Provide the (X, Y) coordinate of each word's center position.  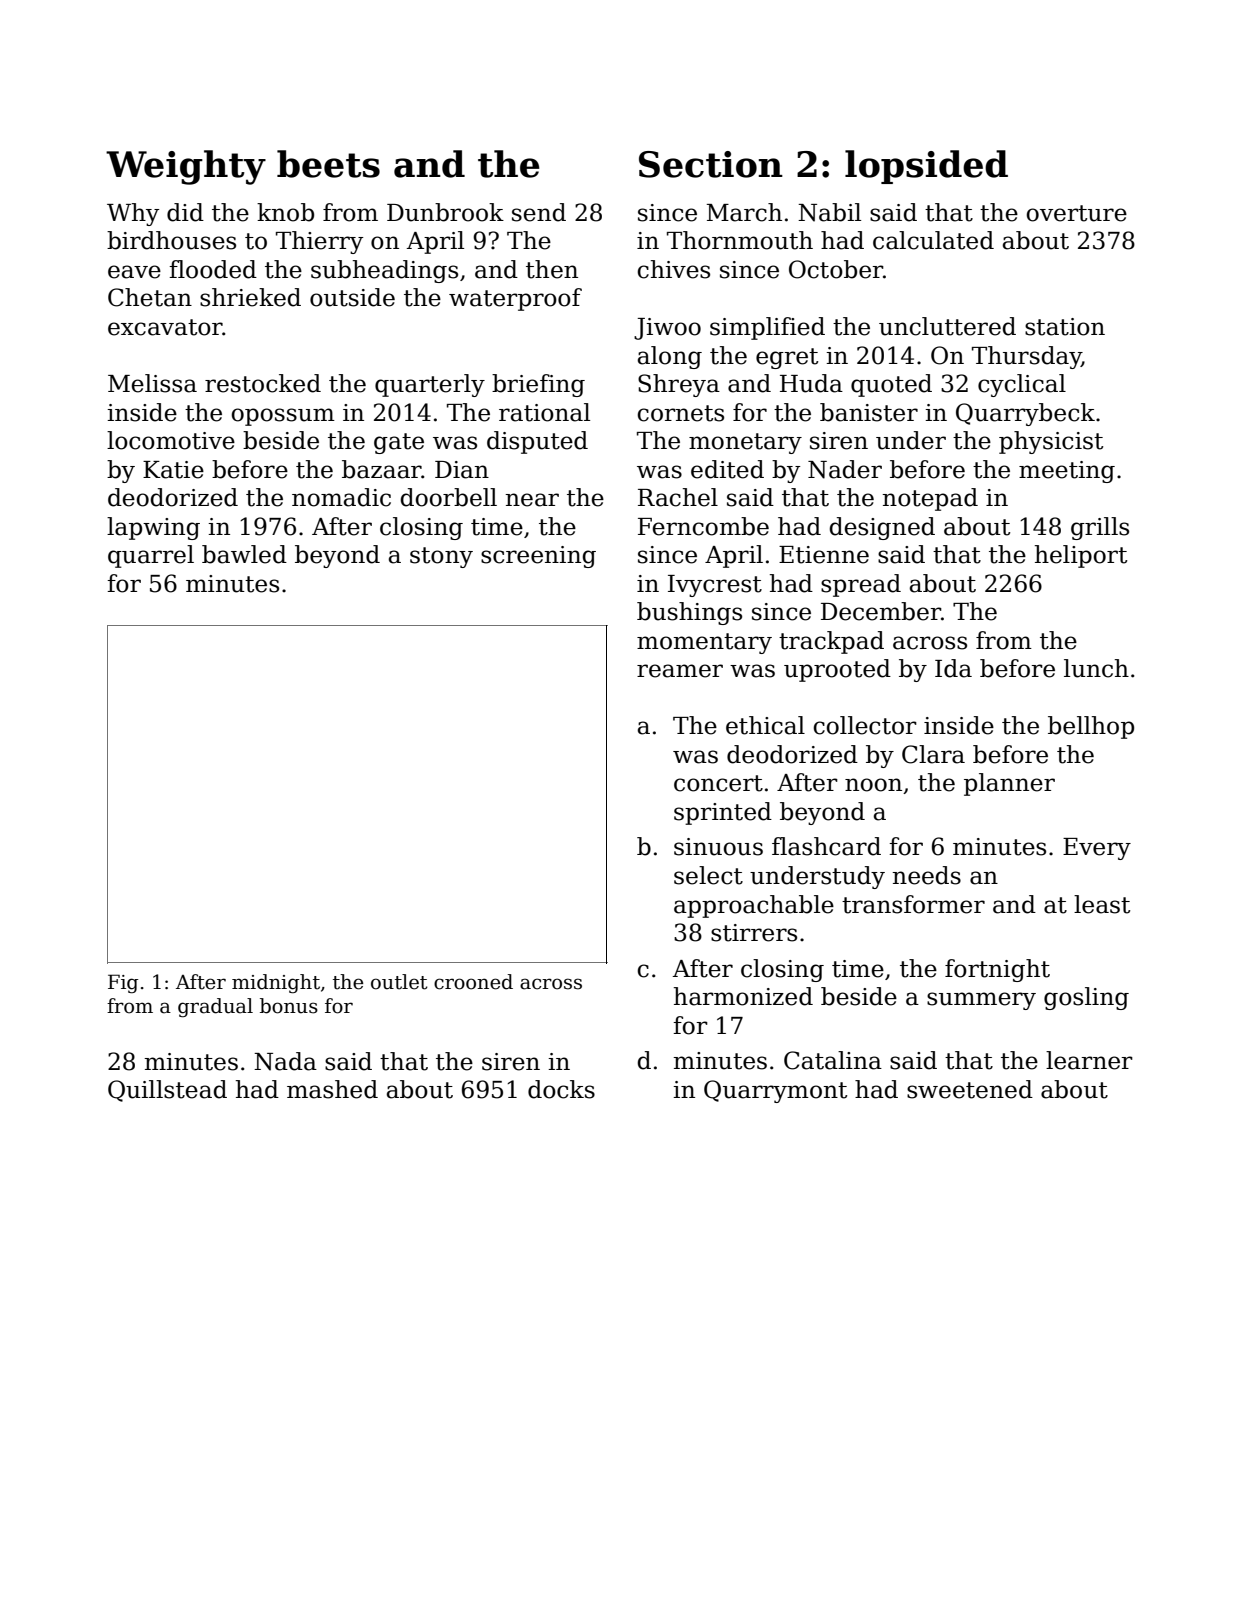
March (744, 212)
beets (328, 164)
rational (544, 412)
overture (1077, 213)
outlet (399, 982)
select (708, 875)
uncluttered (947, 326)
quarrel (151, 556)
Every (1097, 849)
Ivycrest (715, 586)
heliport (1081, 556)
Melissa (152, 383)
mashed (332, 1089)
